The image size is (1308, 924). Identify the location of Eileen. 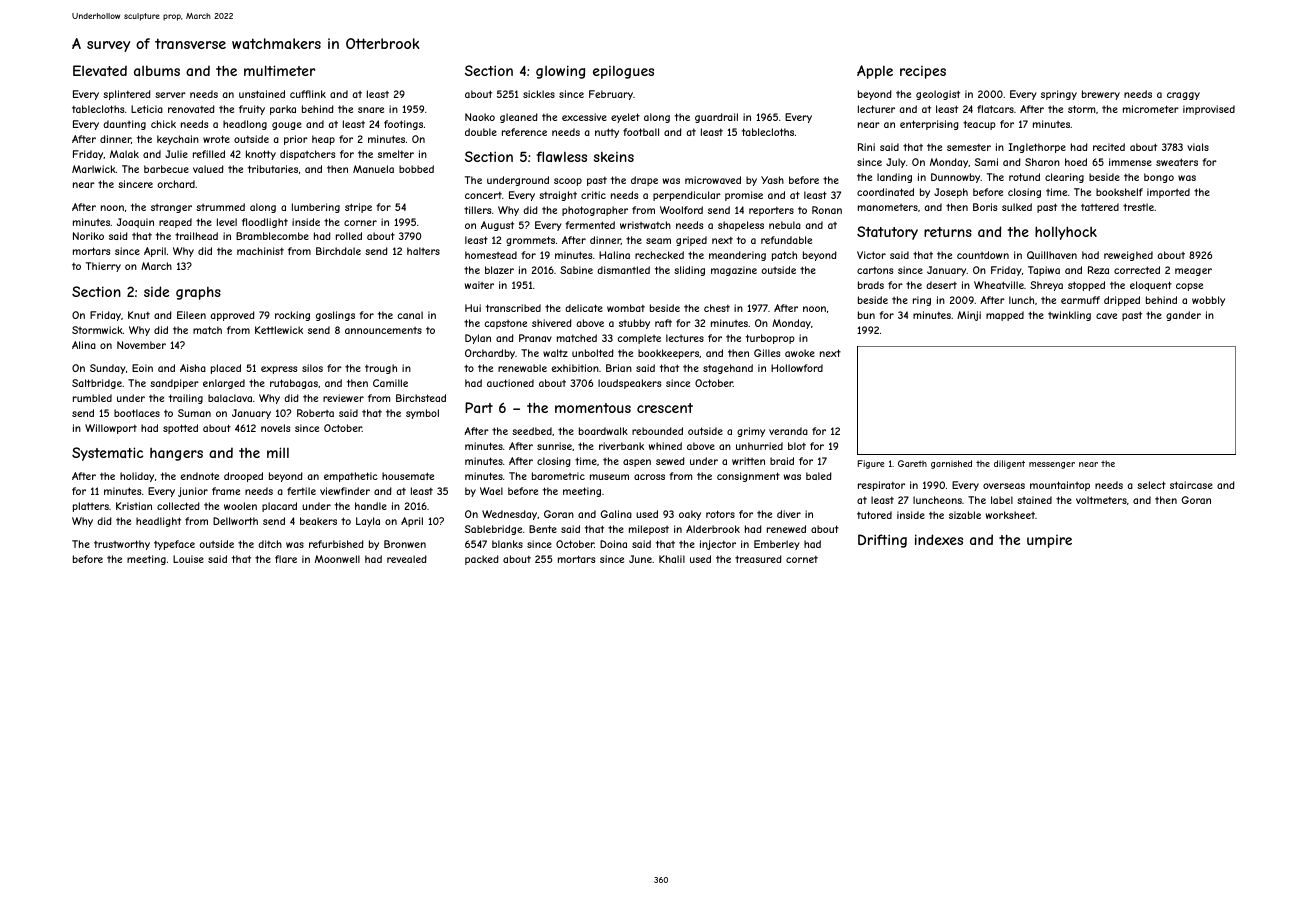
(191, 315).
